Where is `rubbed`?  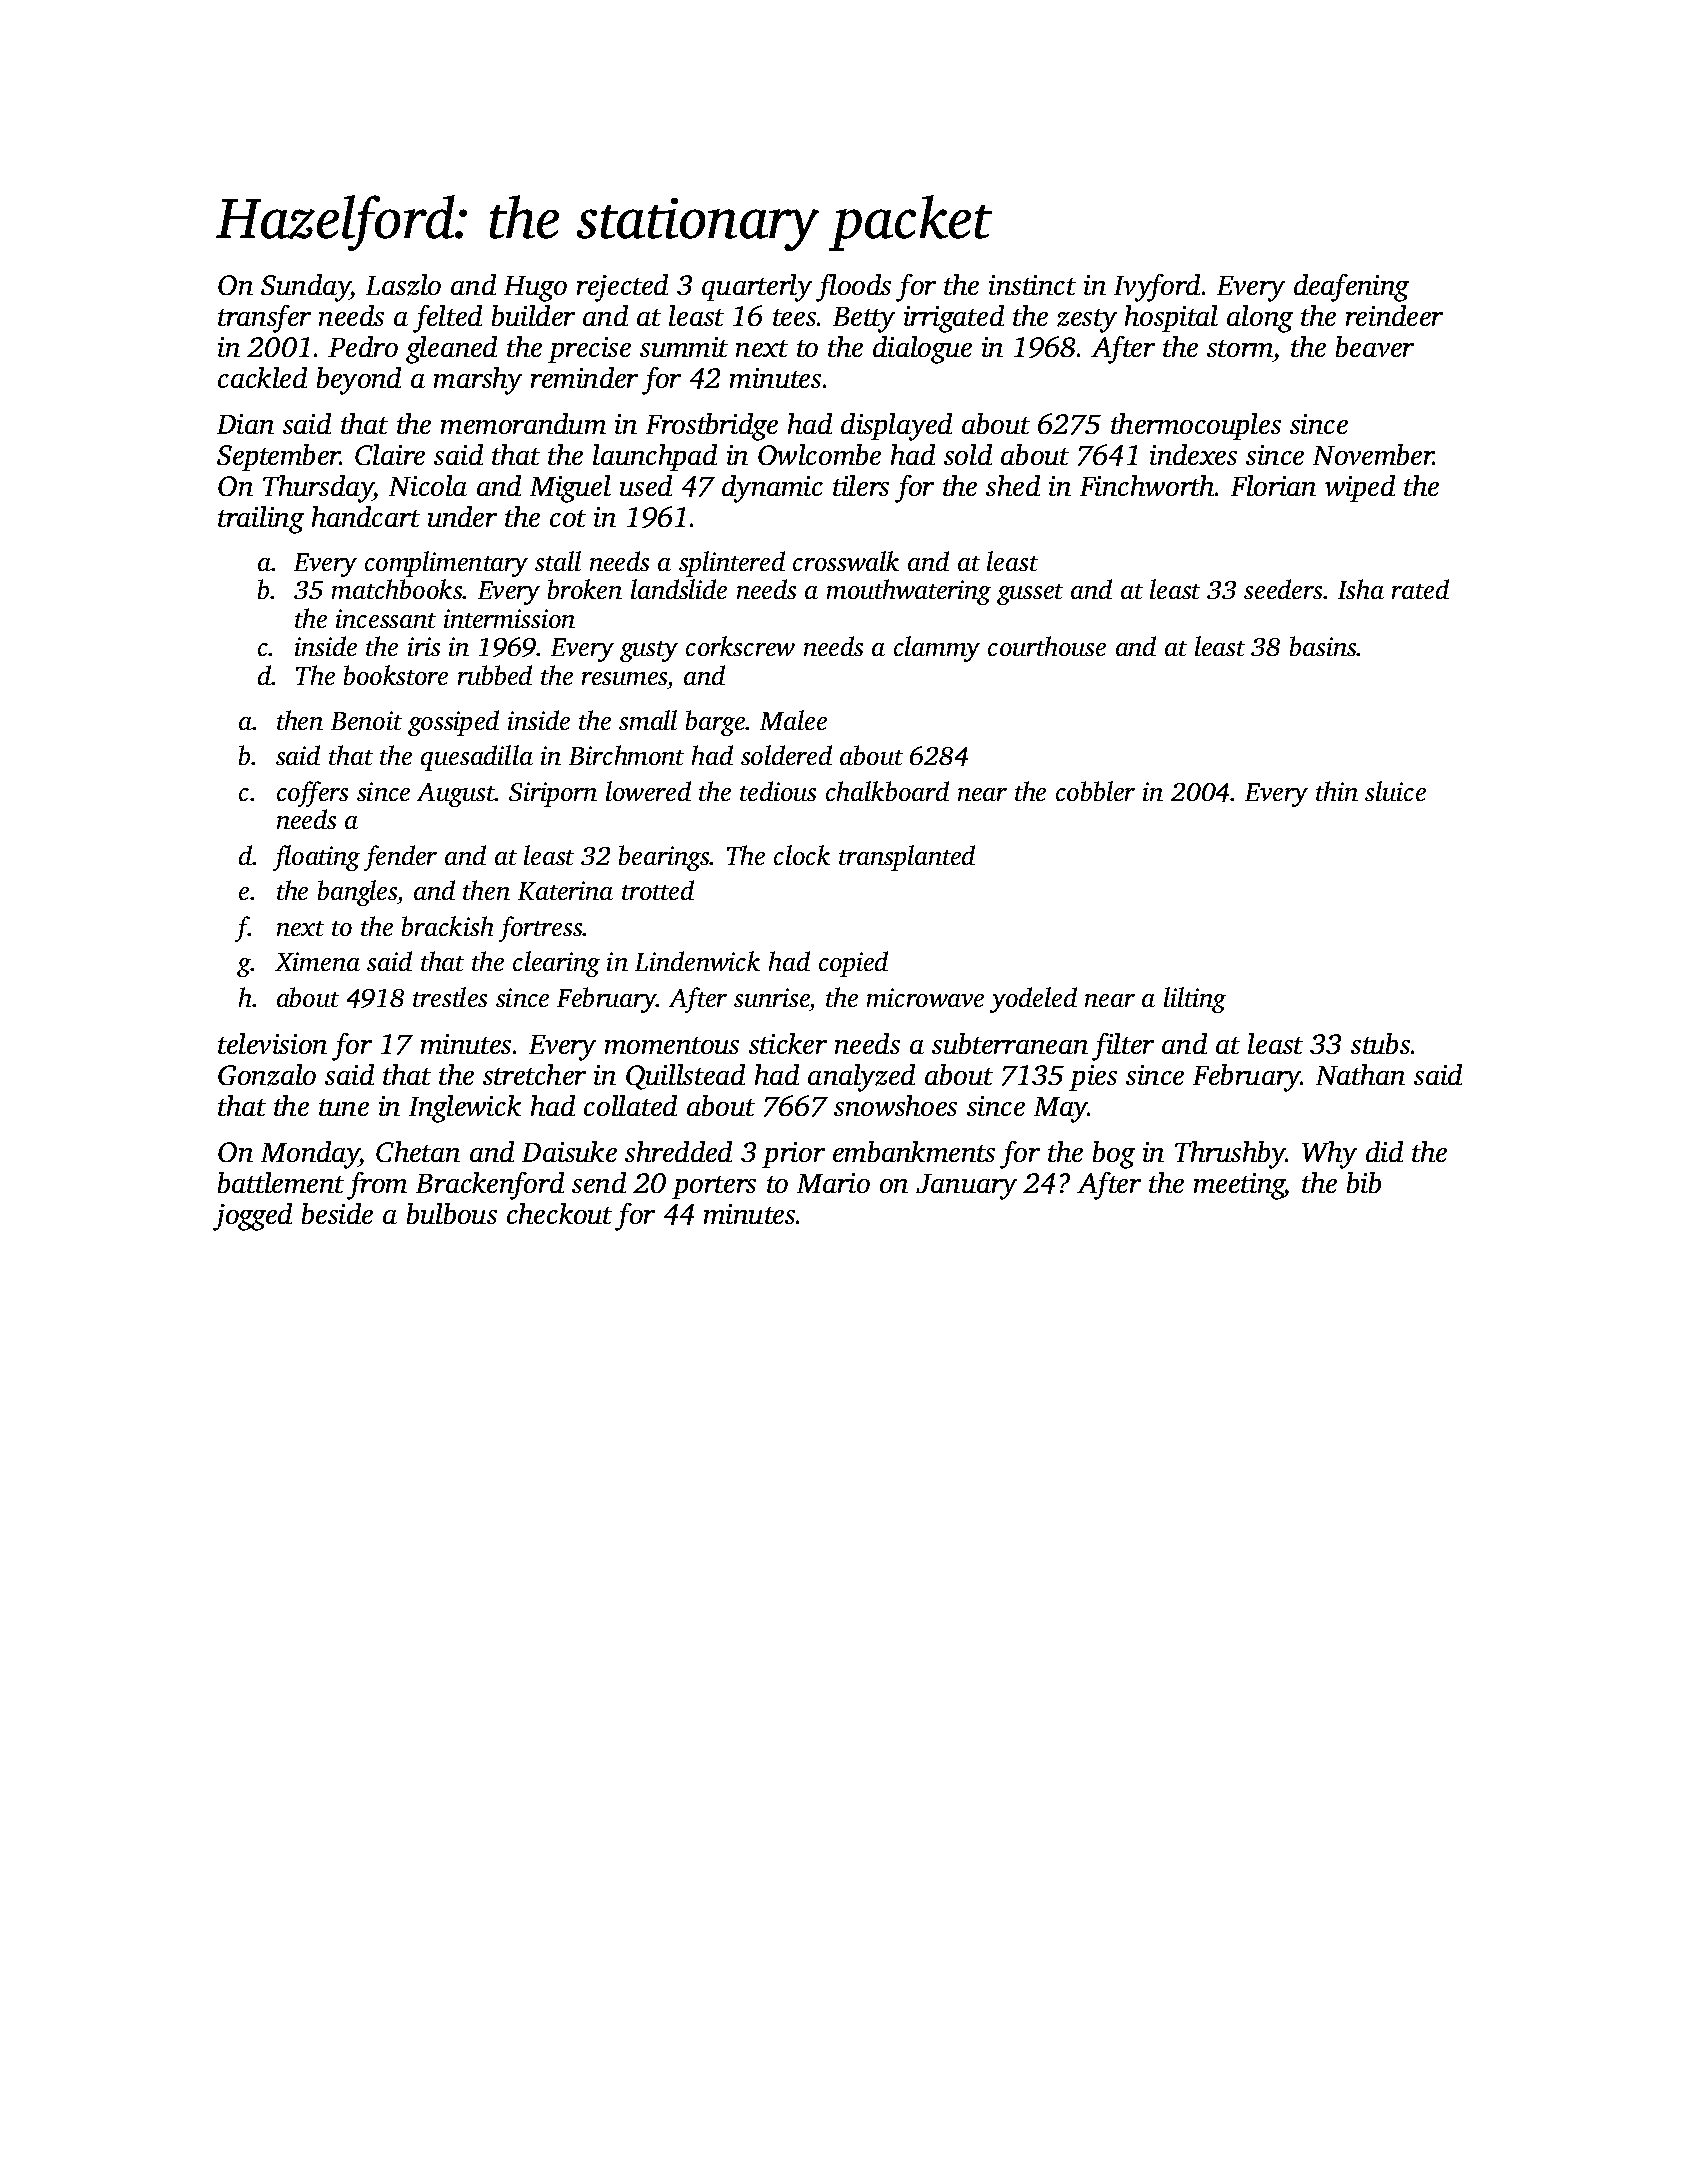 rubbed is located at coordinates (495, 675).
